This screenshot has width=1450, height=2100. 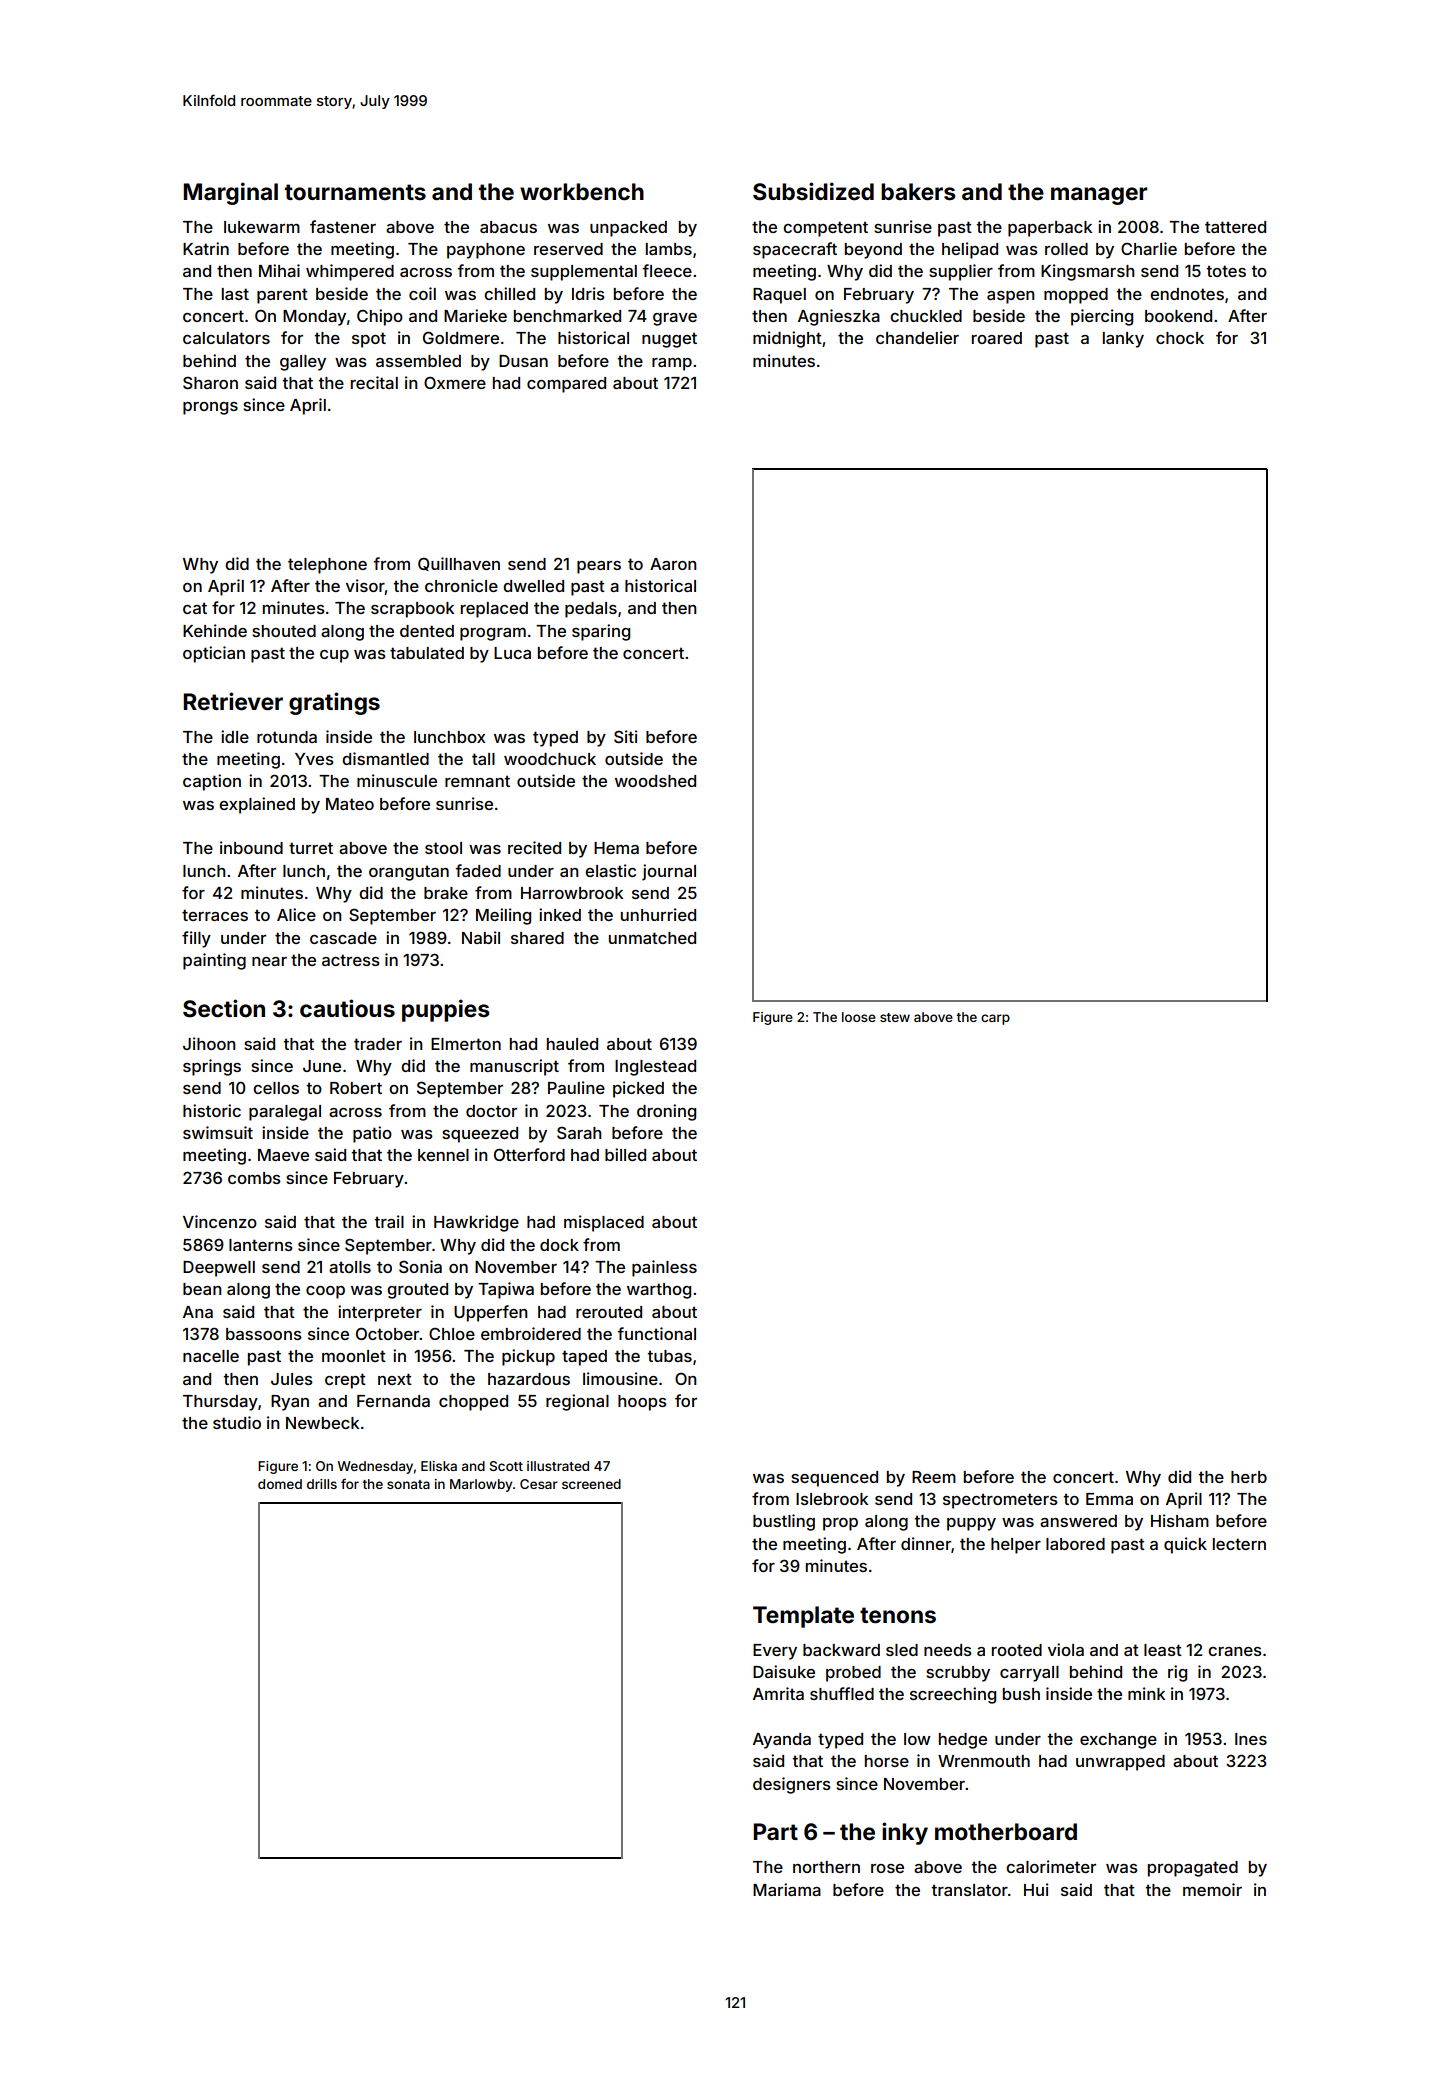 I want to click on sparing, so click(x=601, y=632).
